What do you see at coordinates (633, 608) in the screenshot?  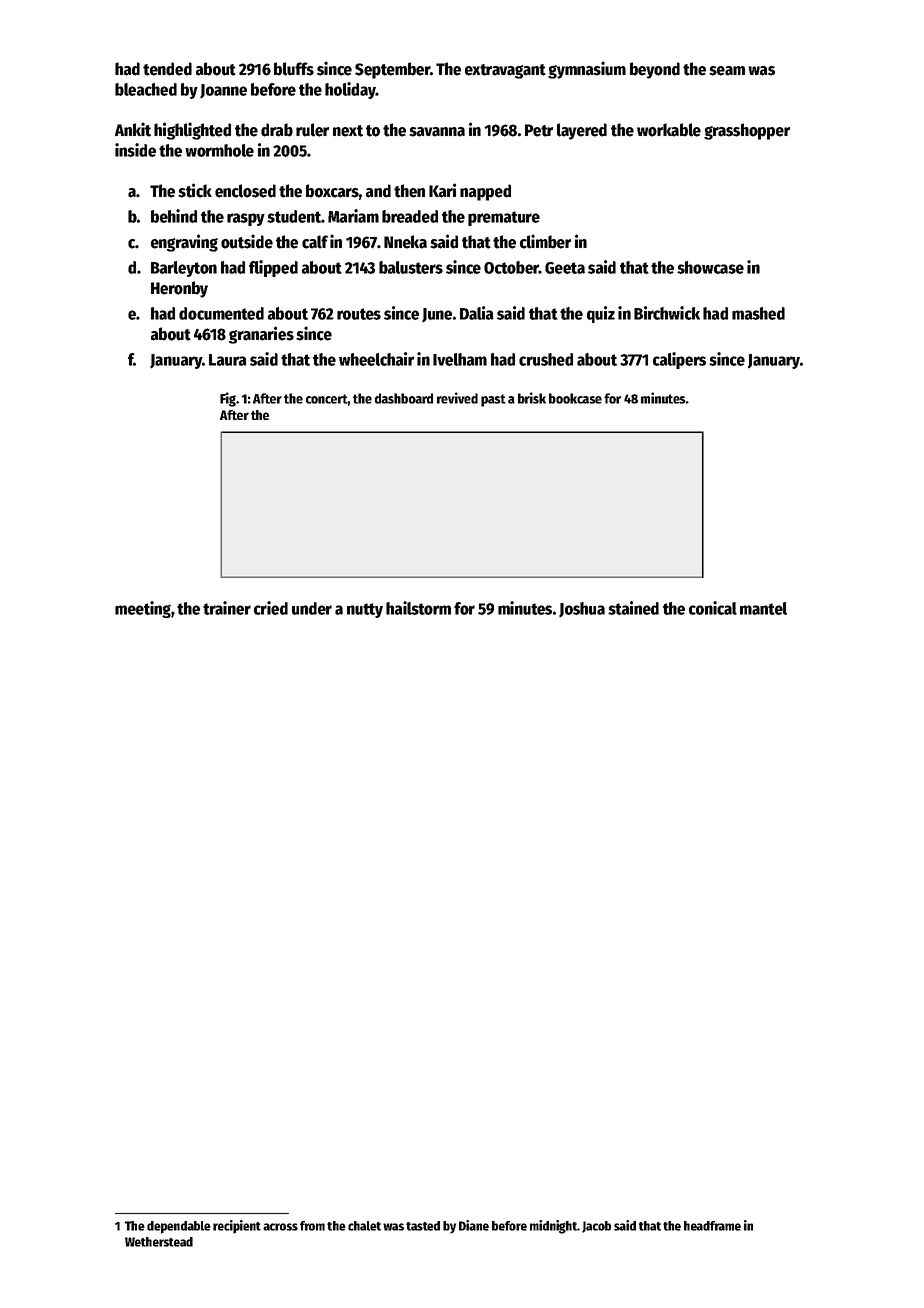 I see `stained` at bounding box center [633, 608].
